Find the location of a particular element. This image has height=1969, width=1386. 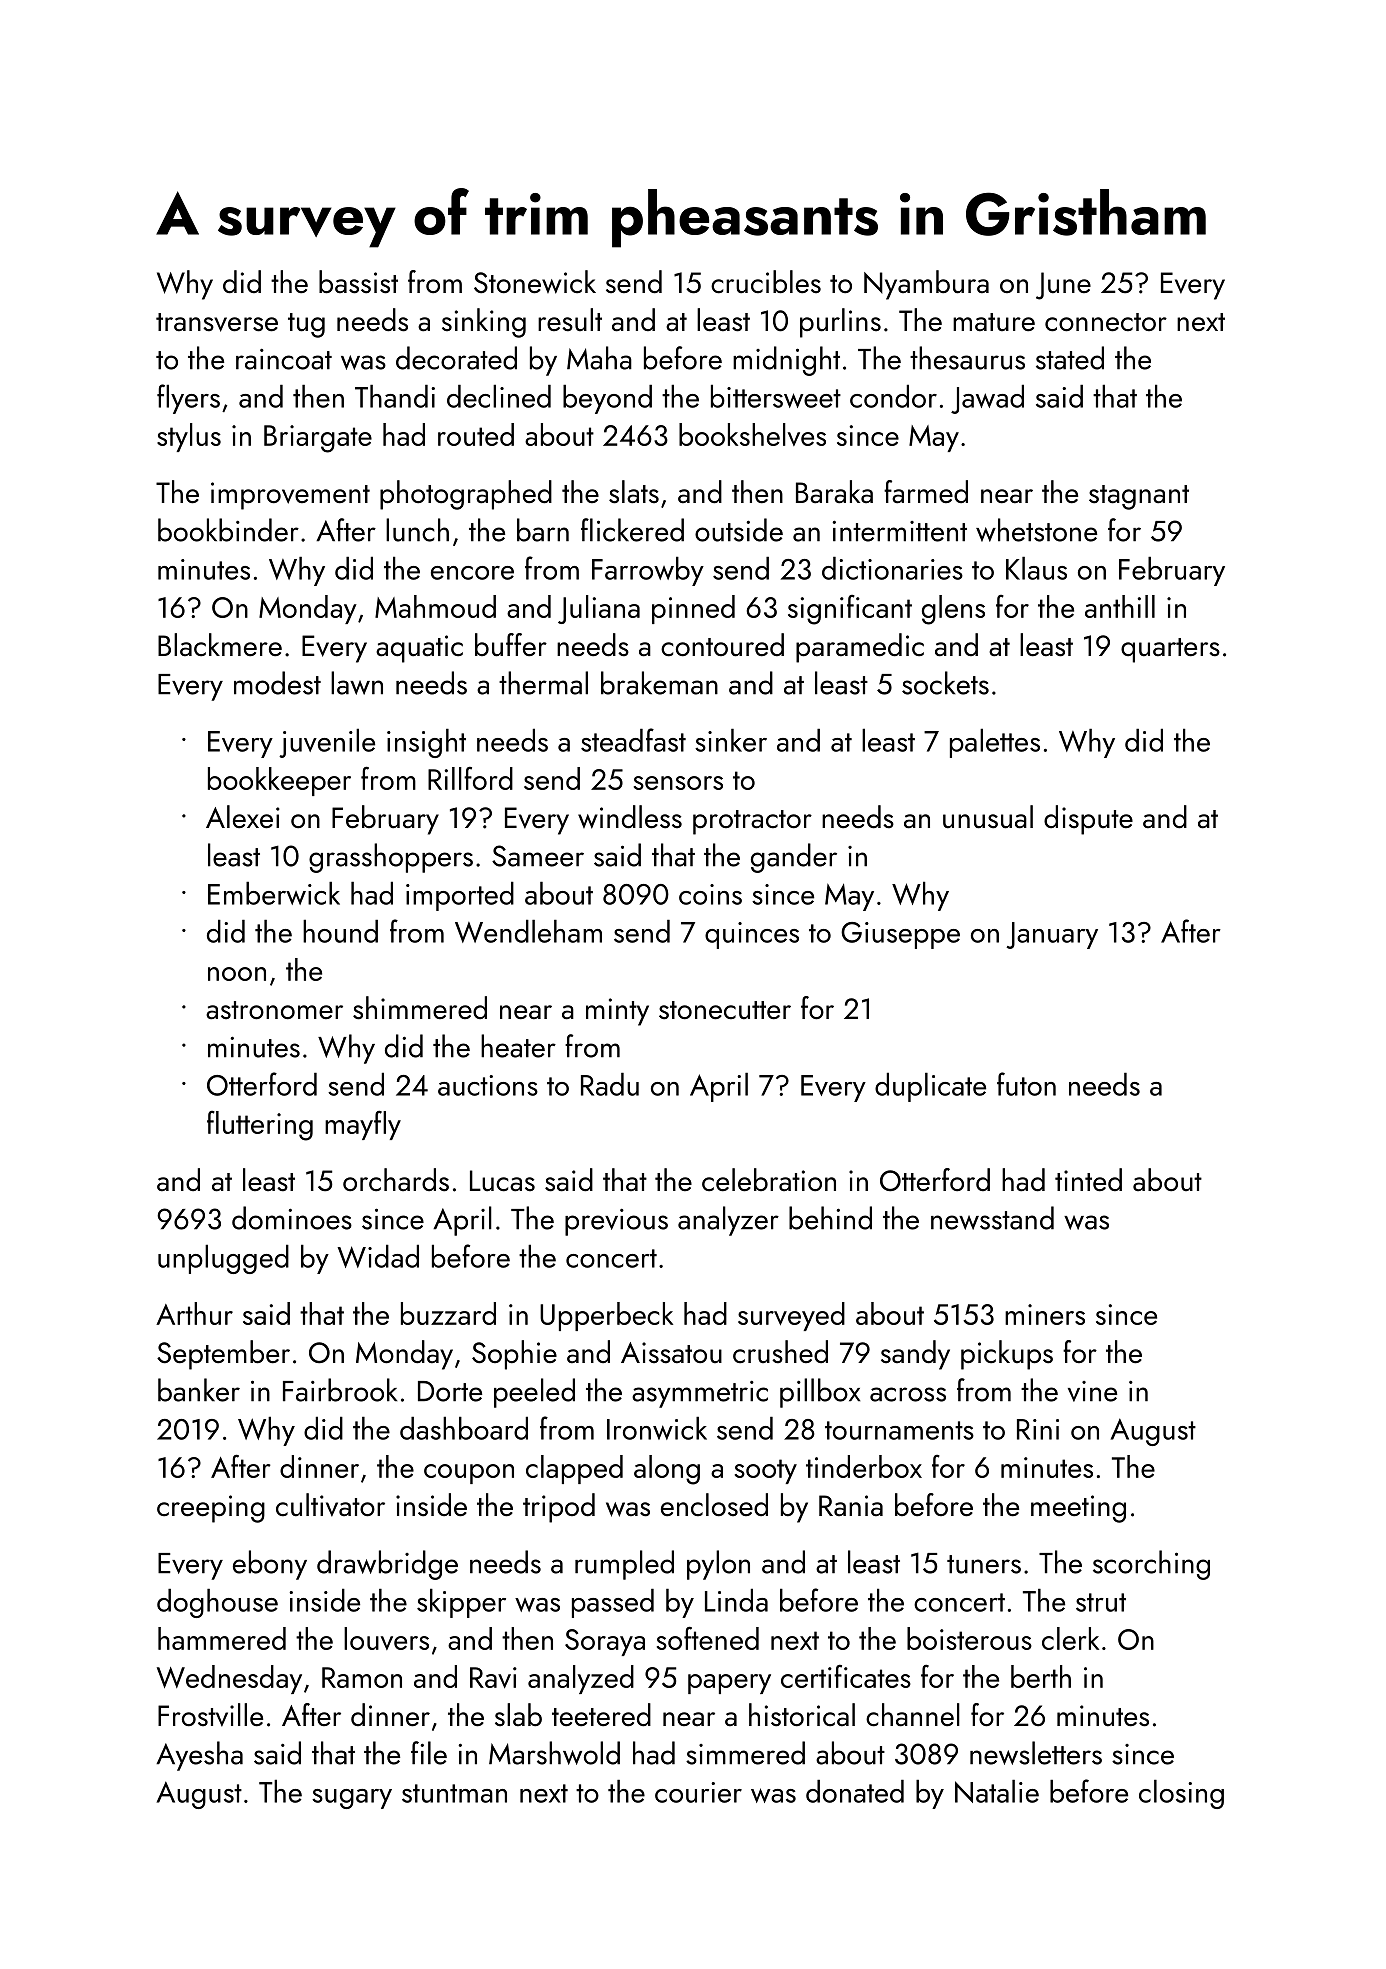

contoured is located at coordinates (722, 645).
